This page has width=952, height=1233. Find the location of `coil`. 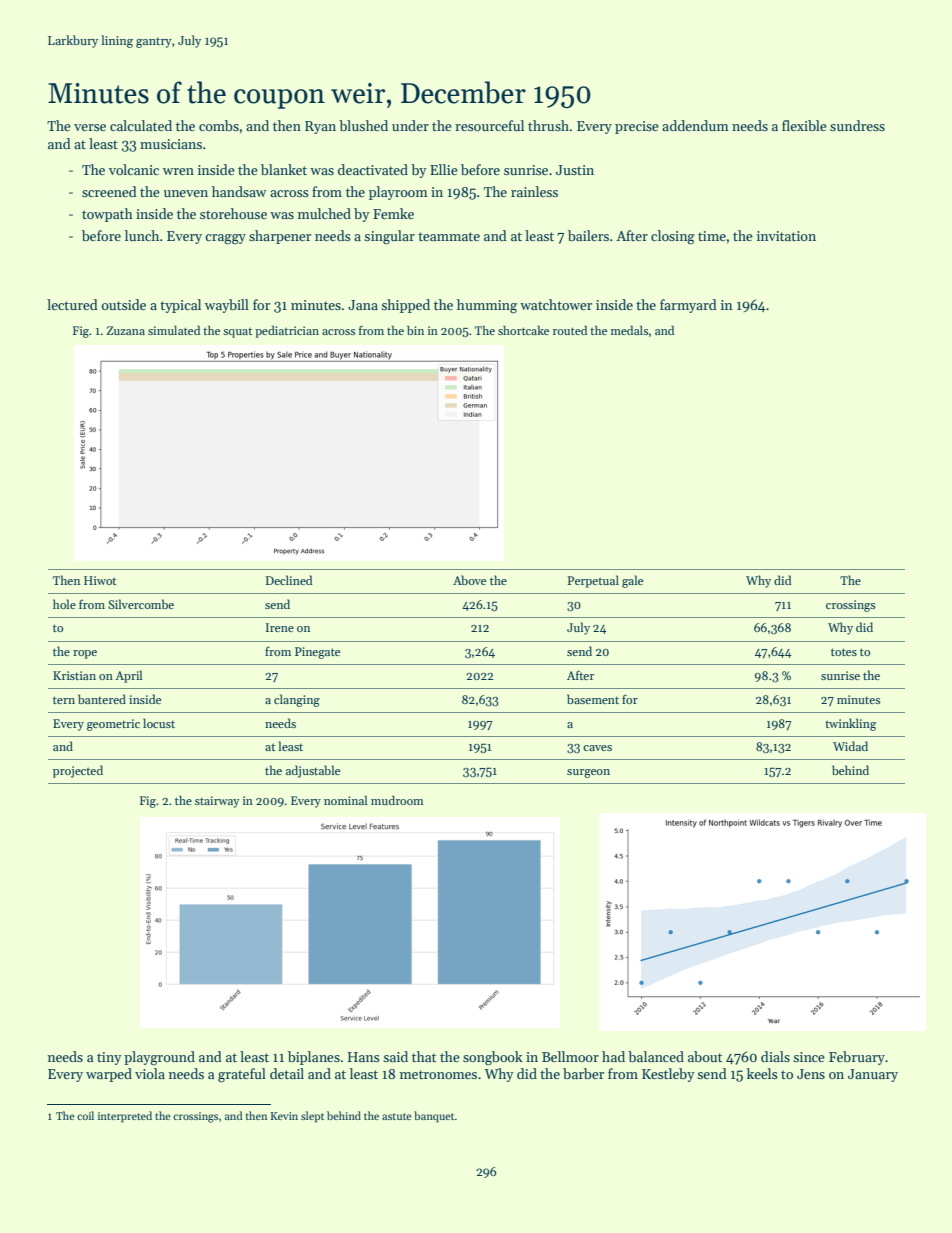

coil is located at coordinates (85, 1115).
